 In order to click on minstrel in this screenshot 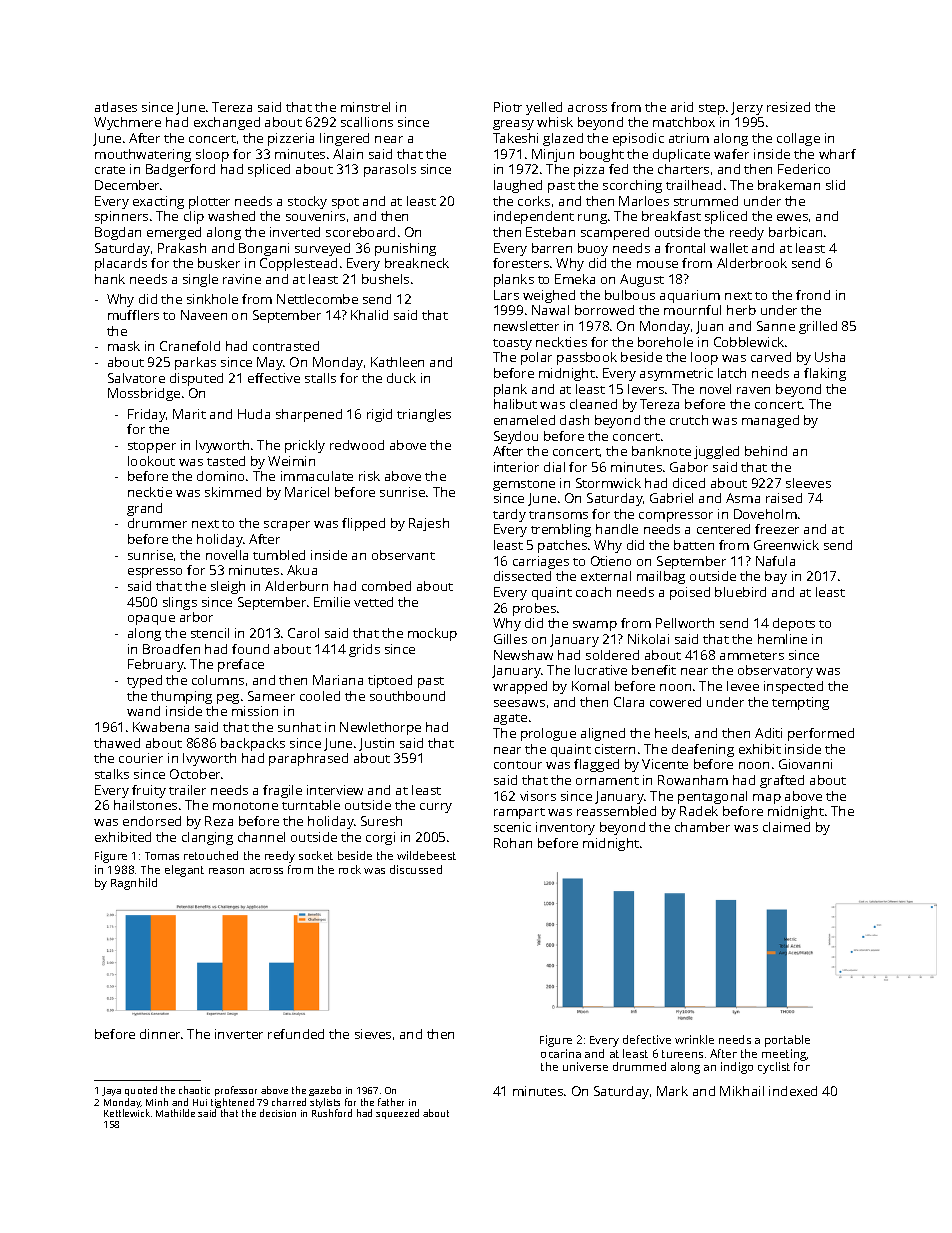, I will do `click(365, 107)`.
